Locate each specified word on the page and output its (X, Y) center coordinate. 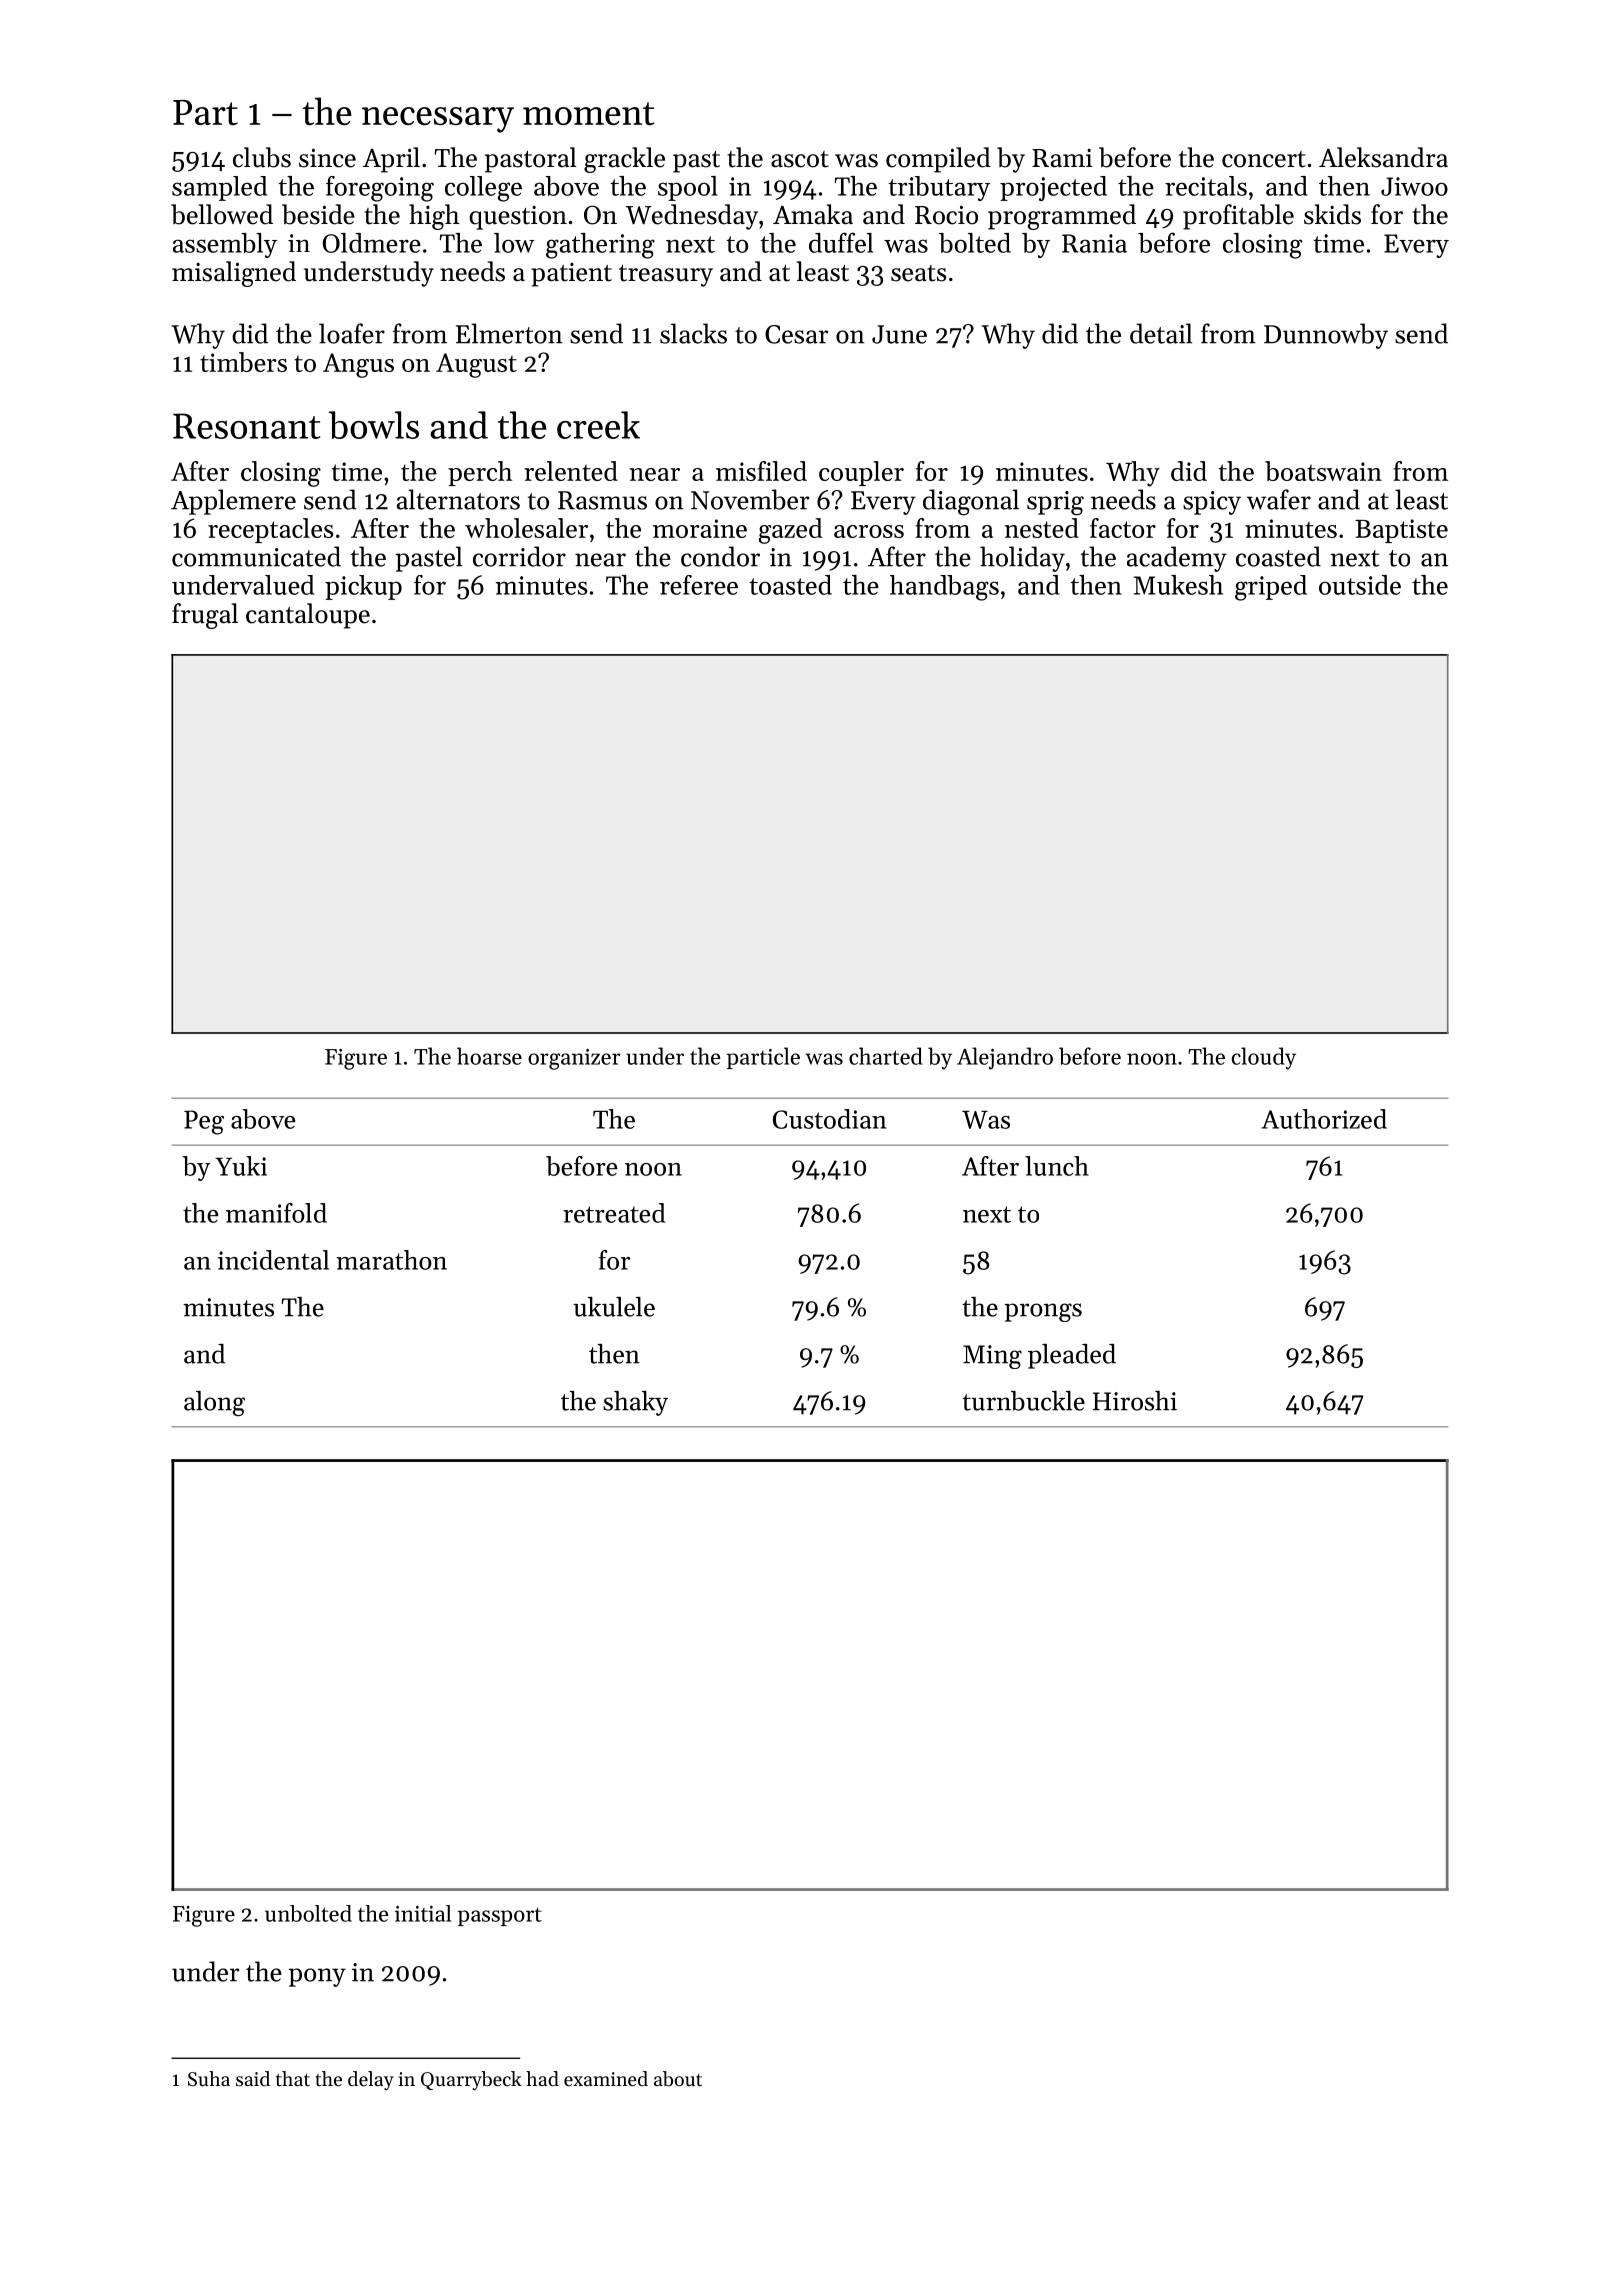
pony (317, 1977)
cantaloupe (308, 616)
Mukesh (1178, 585)
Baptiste (1401, 531)
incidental (273, 1260)
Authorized (1324, 1119)
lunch (1057, 1166)
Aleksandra (1383, 157)
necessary (438, 120)
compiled (938, 160)
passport (500, 1916)
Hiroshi (1135, 1401)
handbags (944, 588)
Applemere (233, 502)
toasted (790, 585)
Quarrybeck (471, 2081)
